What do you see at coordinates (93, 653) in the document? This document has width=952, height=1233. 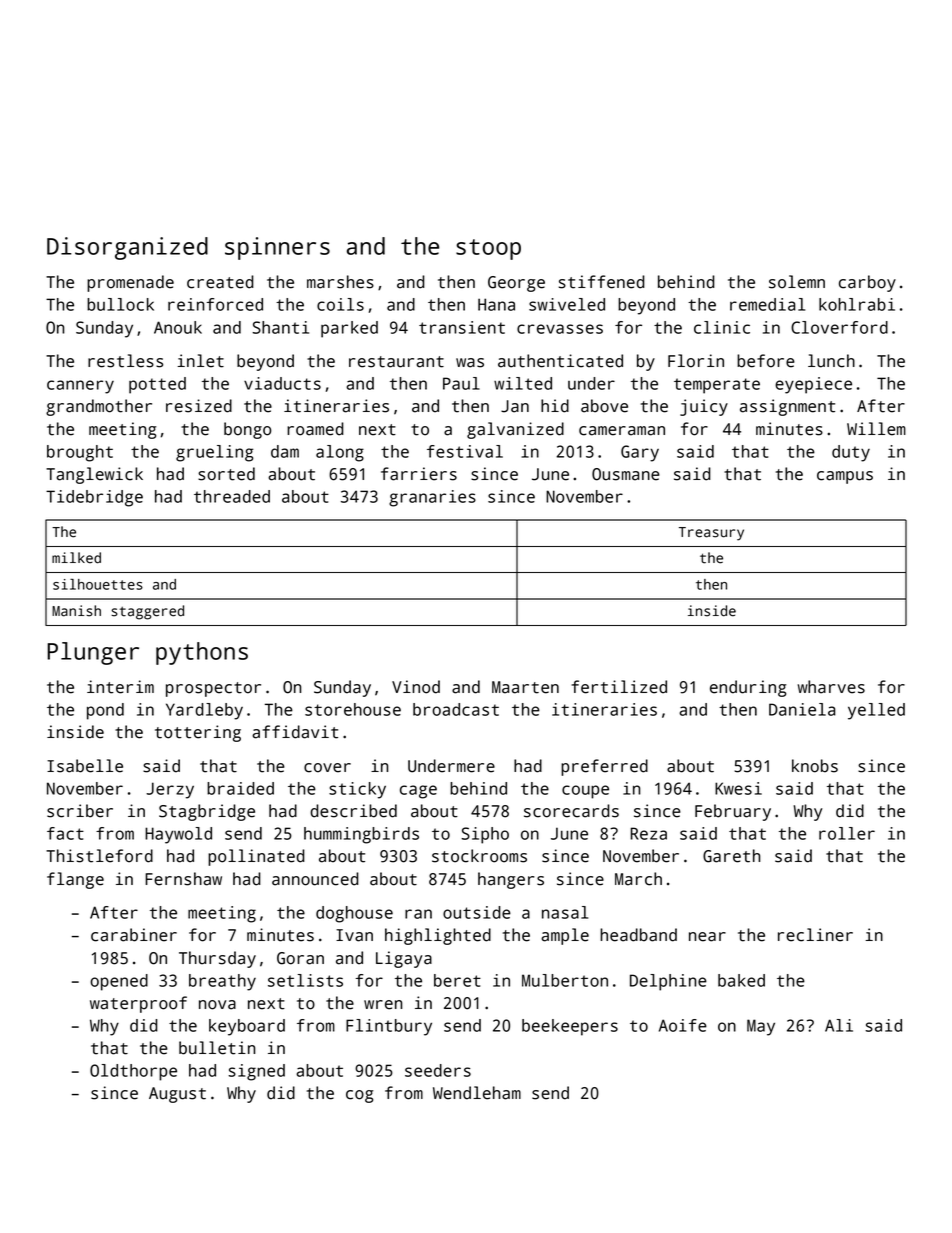 I see `Plunger` at bounding box center [93, 653].
